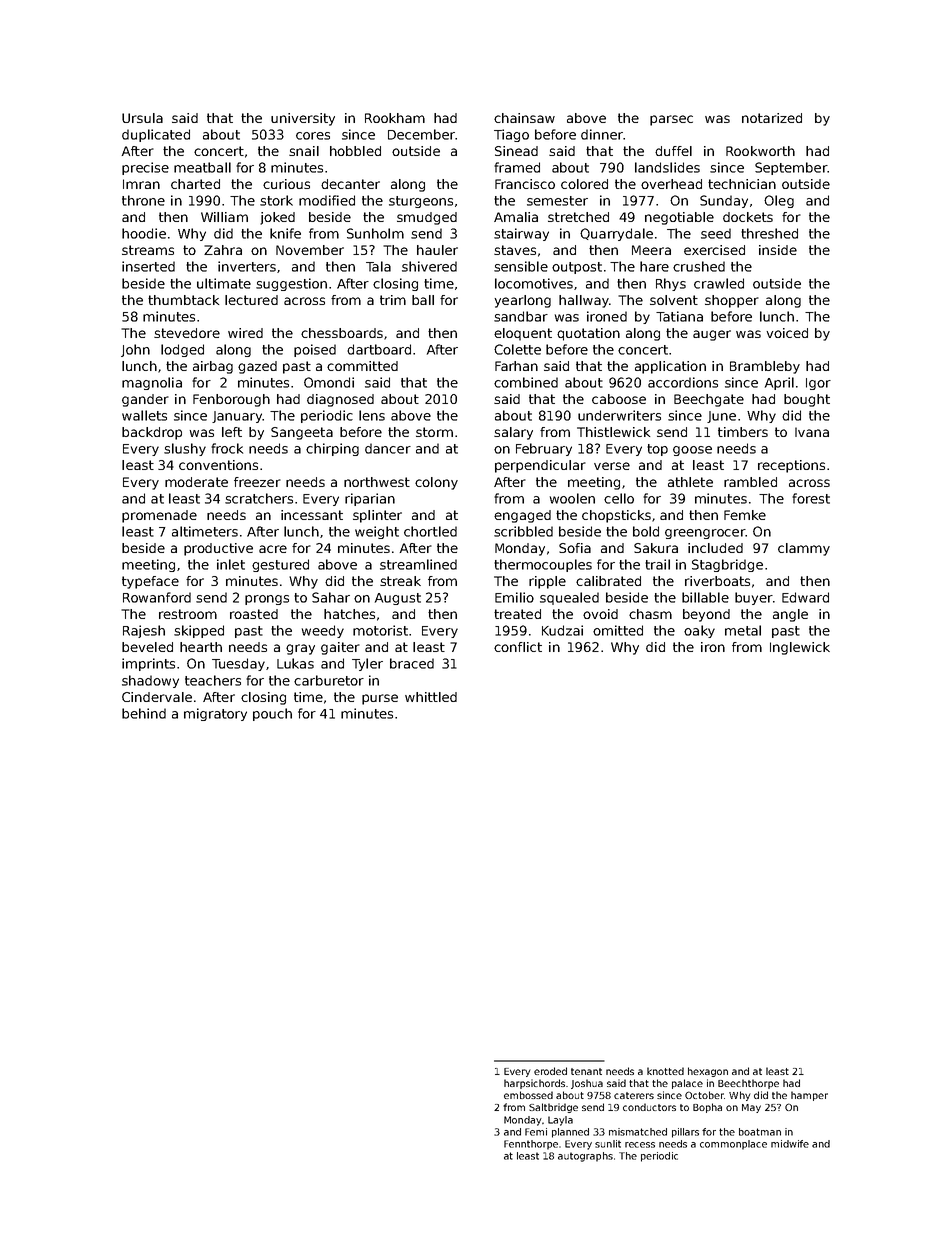  I want to click on behind, so click(144, 713).
